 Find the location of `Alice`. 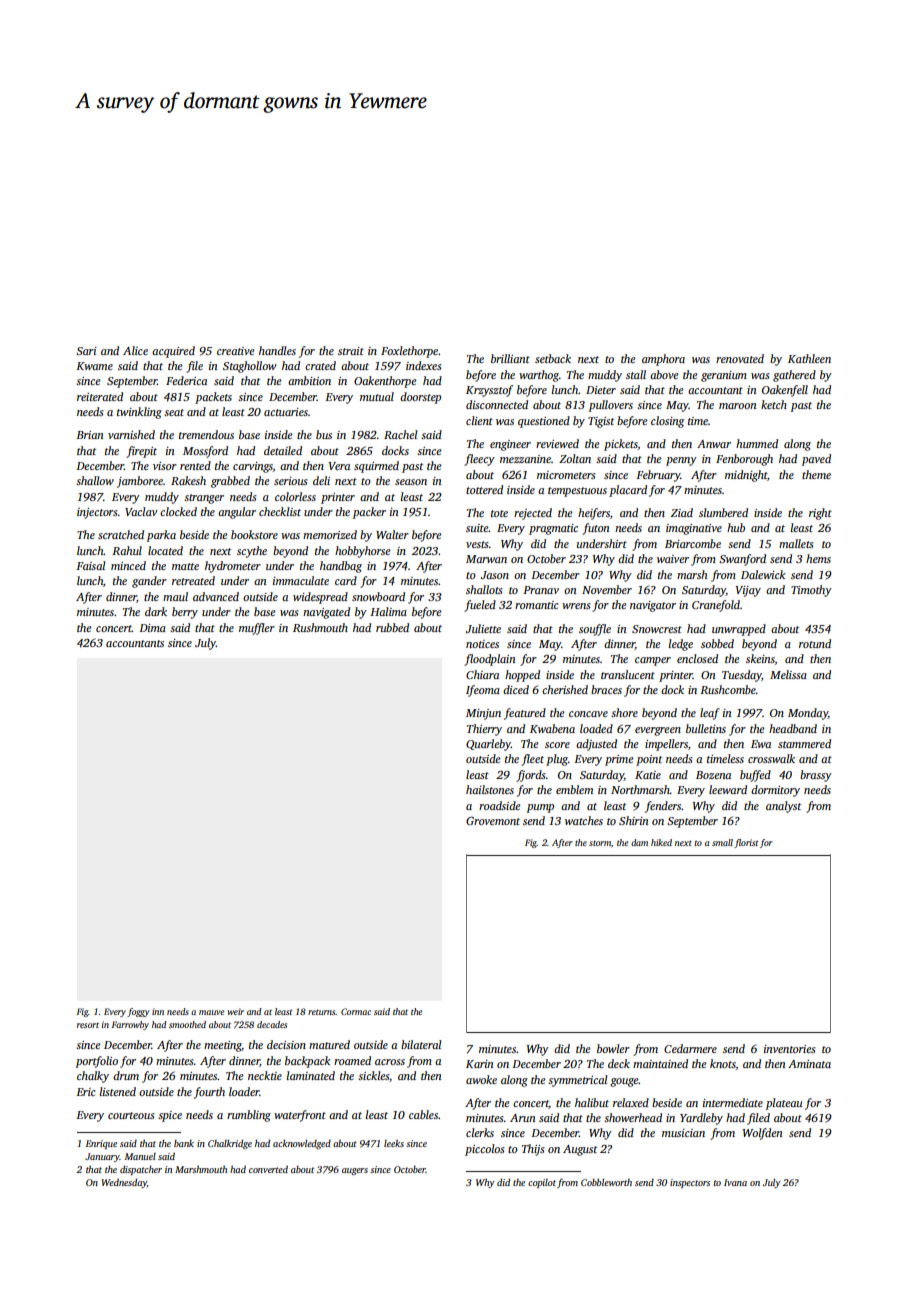

Alice is located at coordinates (135, 350).
